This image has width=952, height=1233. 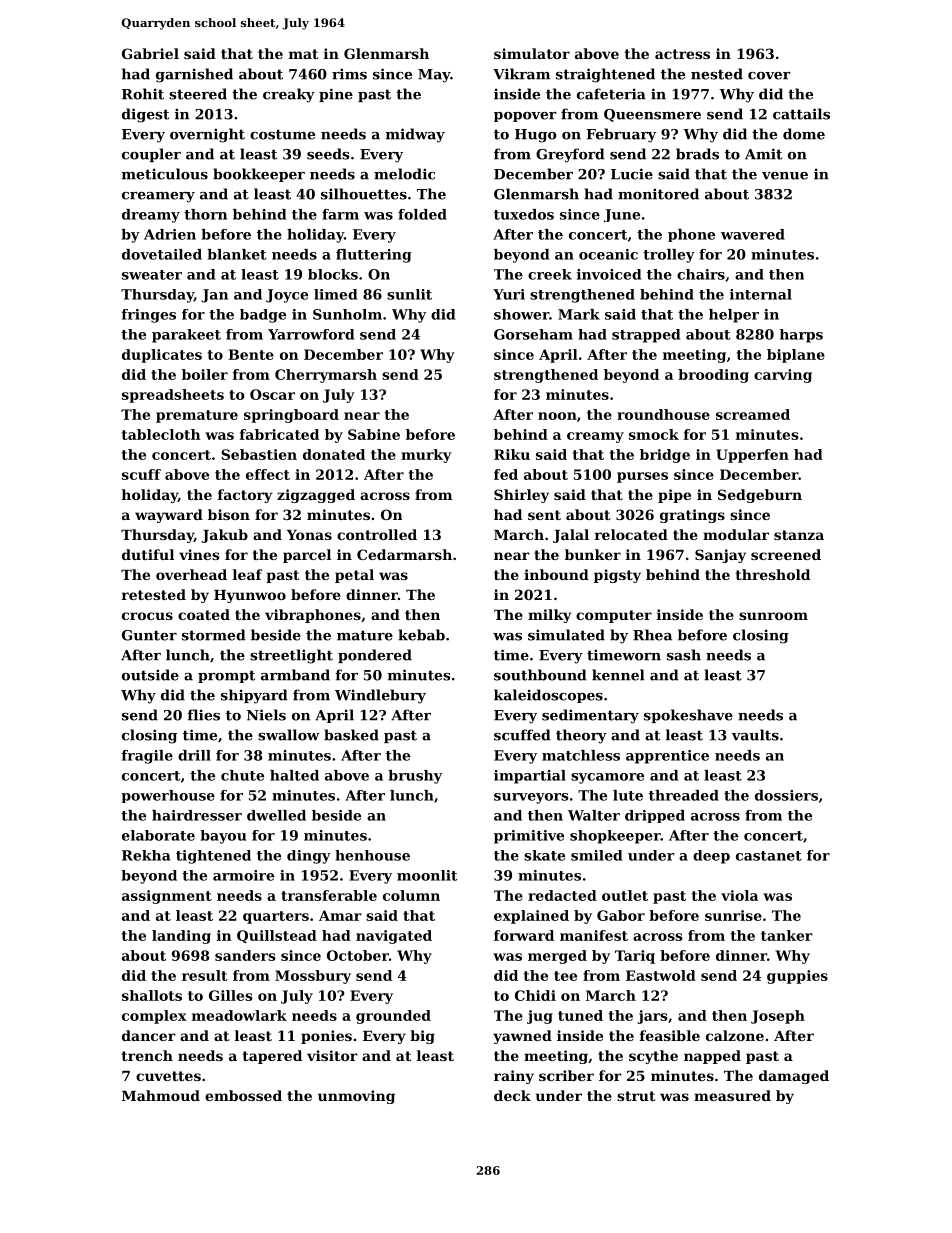 What do you see at coordinates (426, 456) in the image?
I see `murky` at bounding box center [426, 456].
